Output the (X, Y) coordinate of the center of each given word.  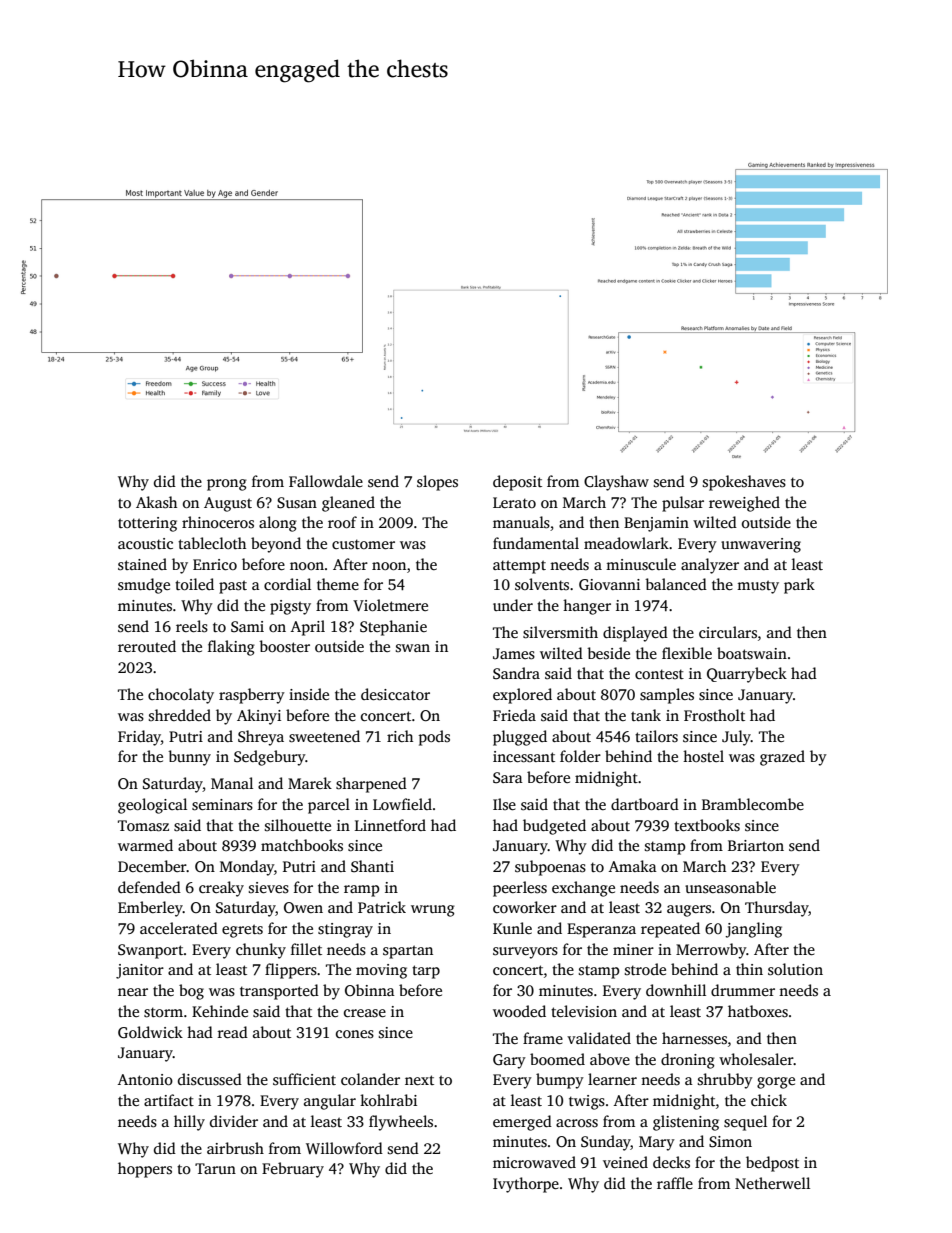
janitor (140, 971)
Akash (156, 502)
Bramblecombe (753, 804)
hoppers (145, 1170)
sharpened (371, 785)
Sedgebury (270, 758)
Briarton (756, 845)
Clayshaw (616, 483)
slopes (437, 483)
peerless (520, 889)
